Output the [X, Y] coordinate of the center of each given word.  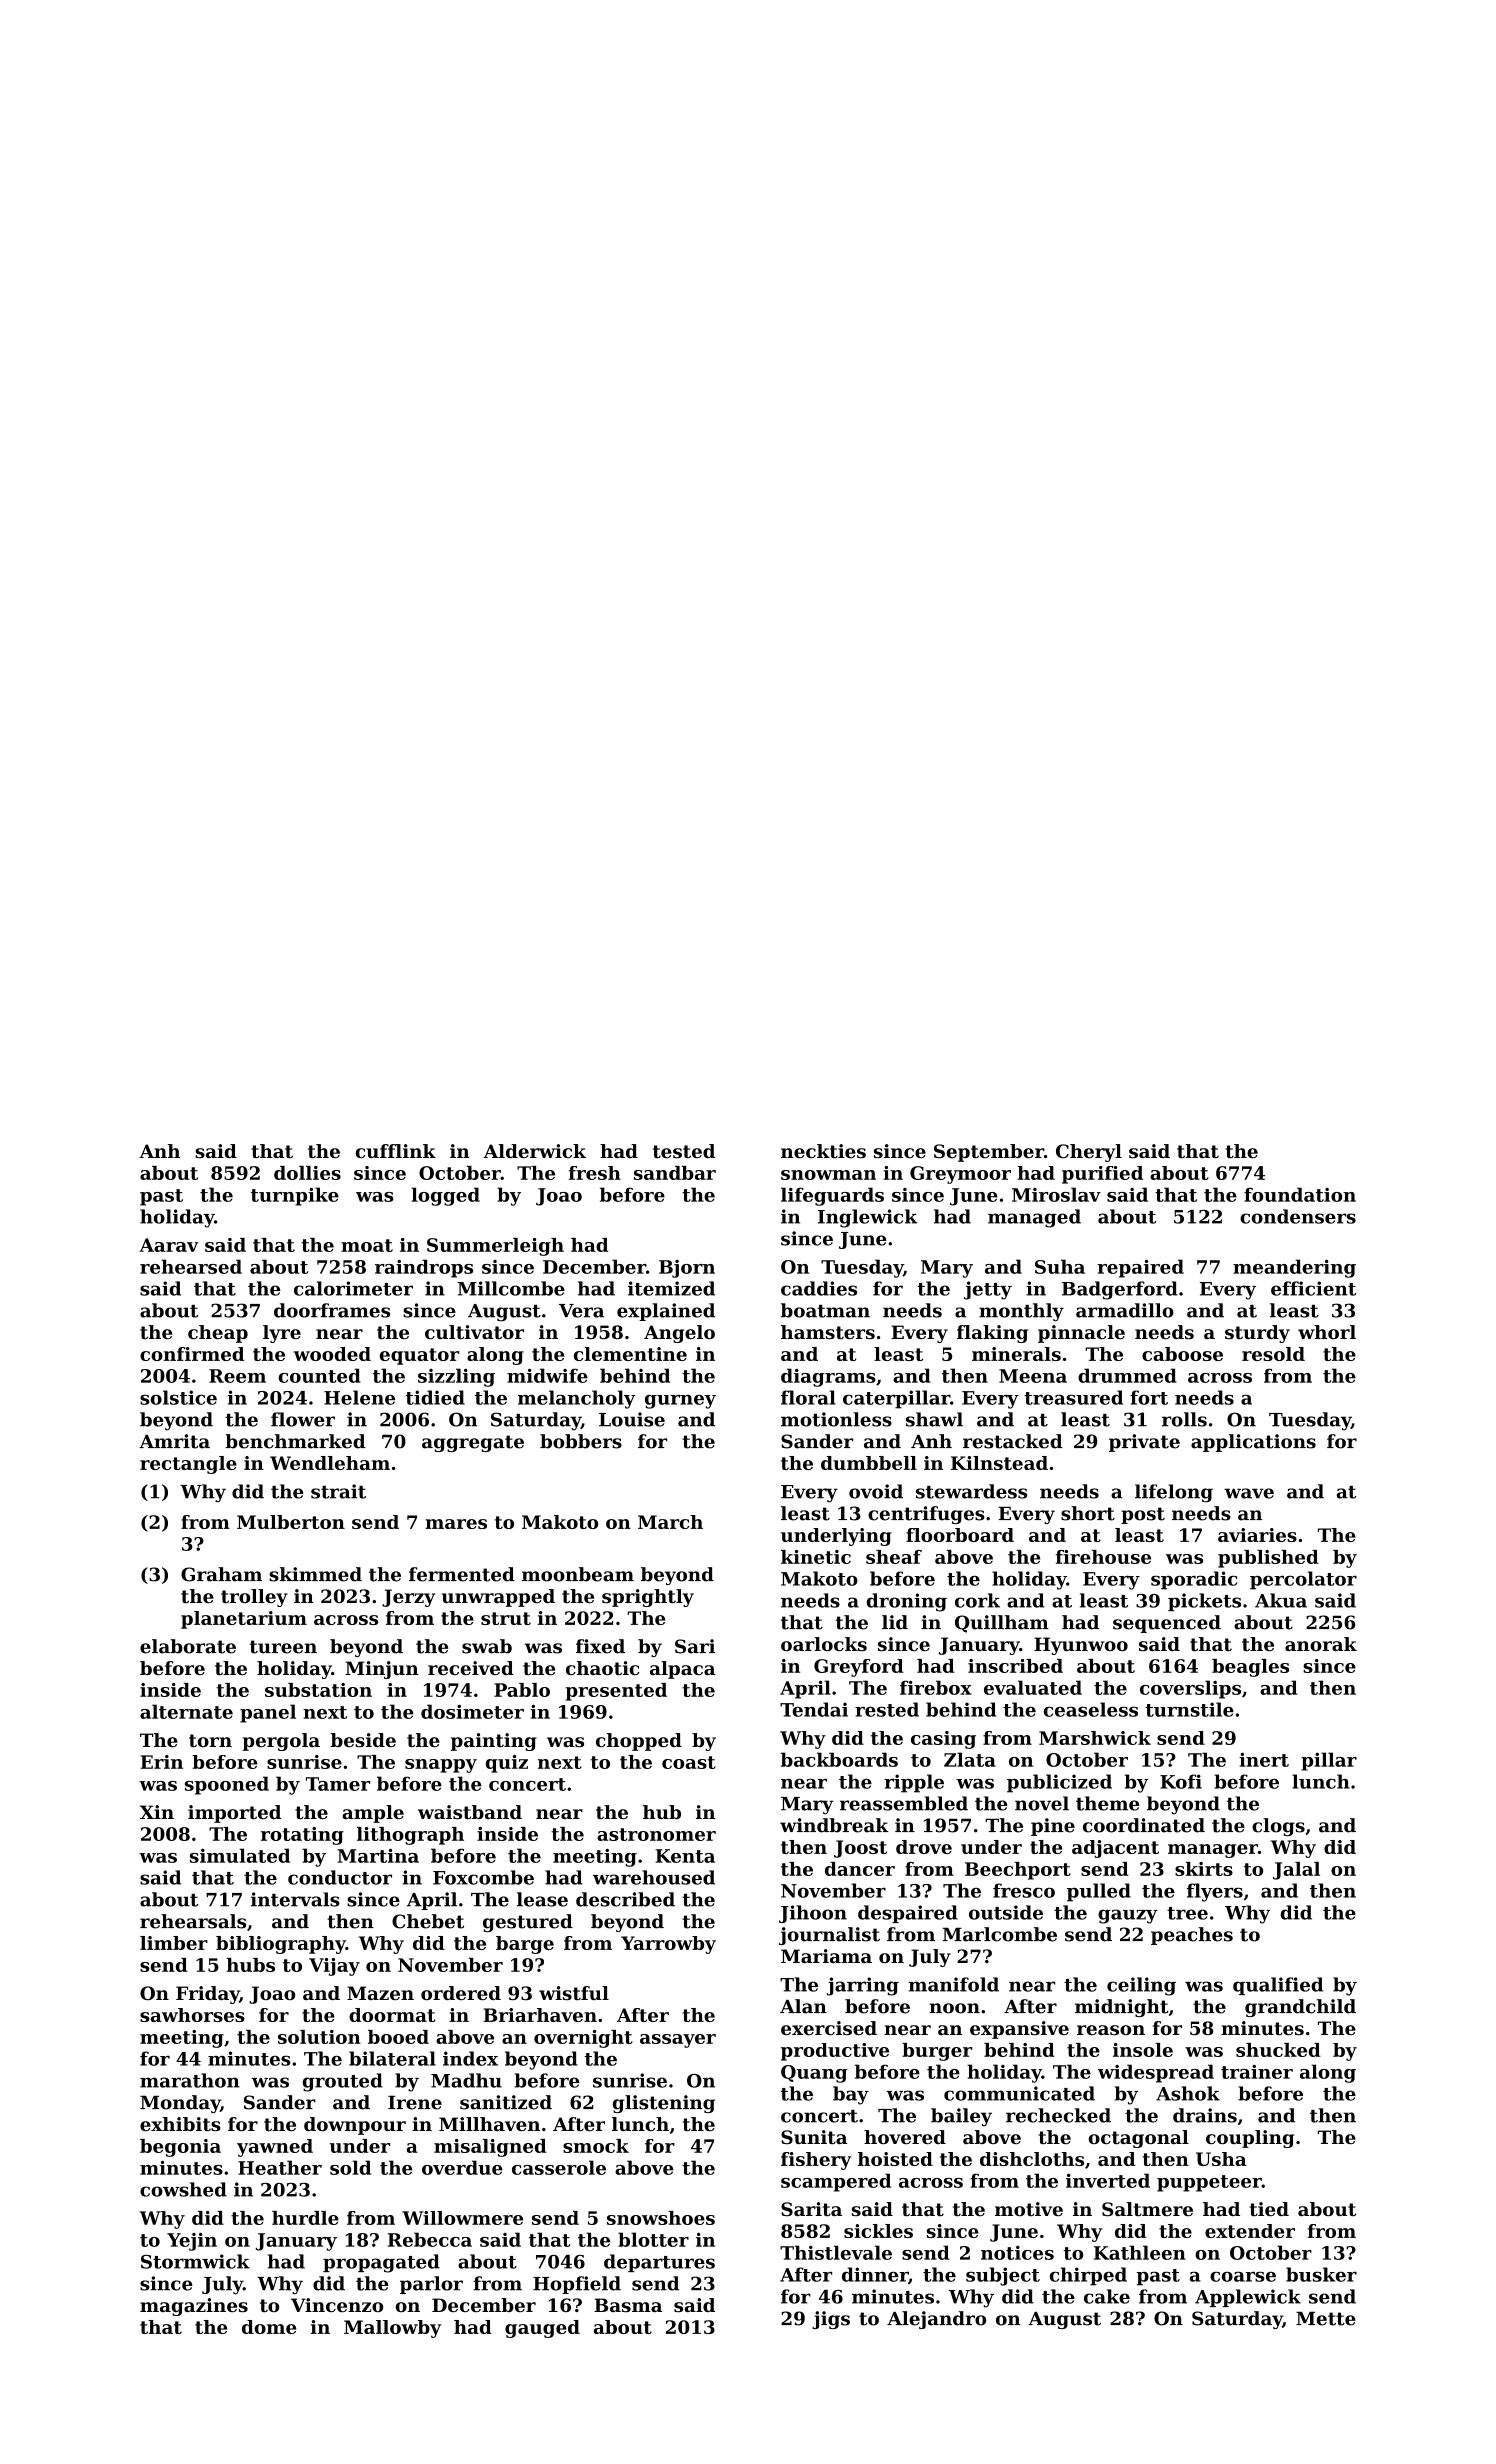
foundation [1300, 1194]
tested [684, 1151]
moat [367, 1245]
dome [269, 2327]
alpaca [682, 1670]
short [1088, 1513]
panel [268, 1713]
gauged [542, 2329]
